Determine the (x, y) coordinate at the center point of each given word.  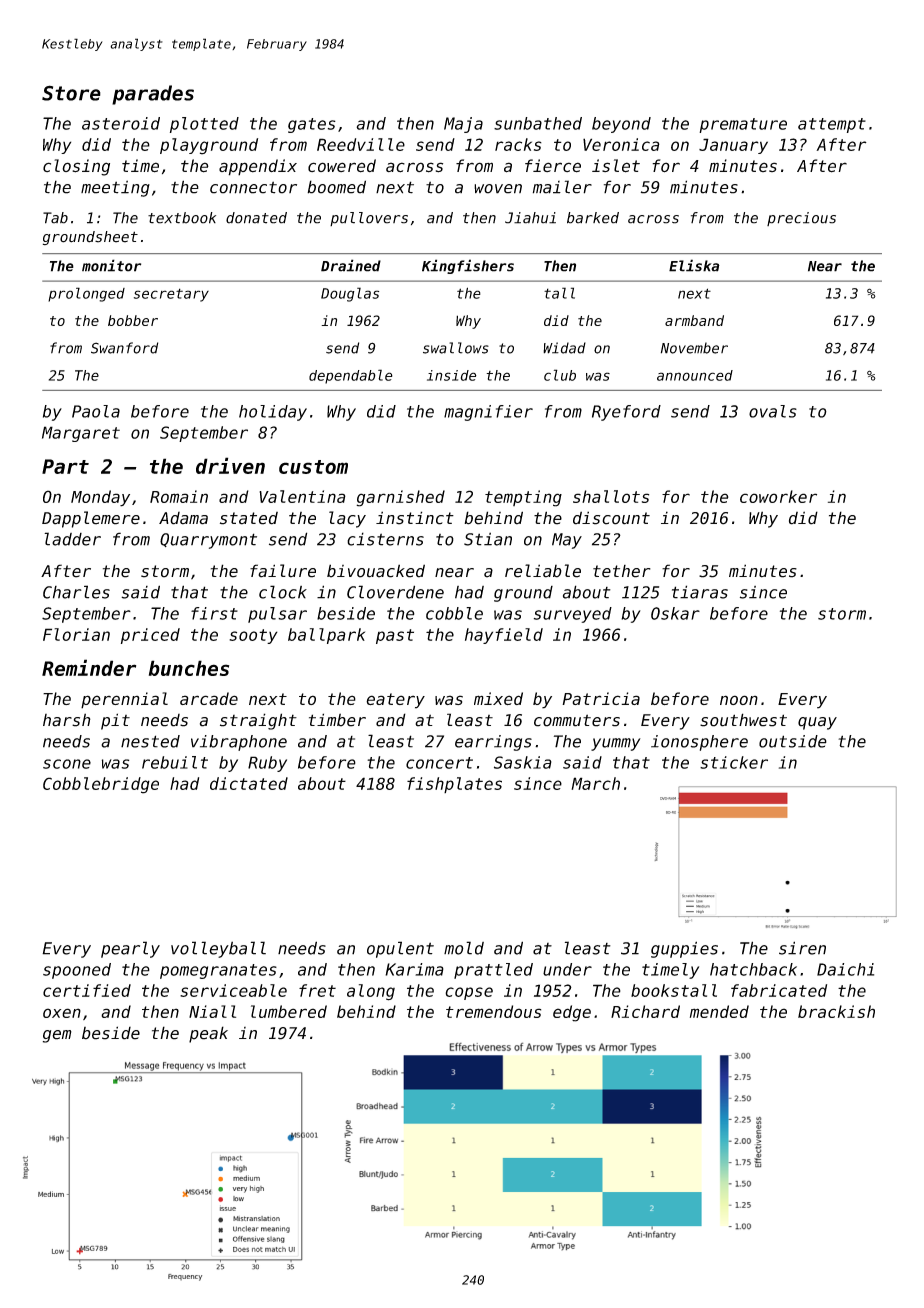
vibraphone (239, 743)
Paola (96, 411)
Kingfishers (468, 266)
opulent (400, 949)
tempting (523, 498)
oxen (62, 1013)
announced (695, 375)
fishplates (454, 785)
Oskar (675, 613)
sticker (734, 762)
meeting (115, 188)
